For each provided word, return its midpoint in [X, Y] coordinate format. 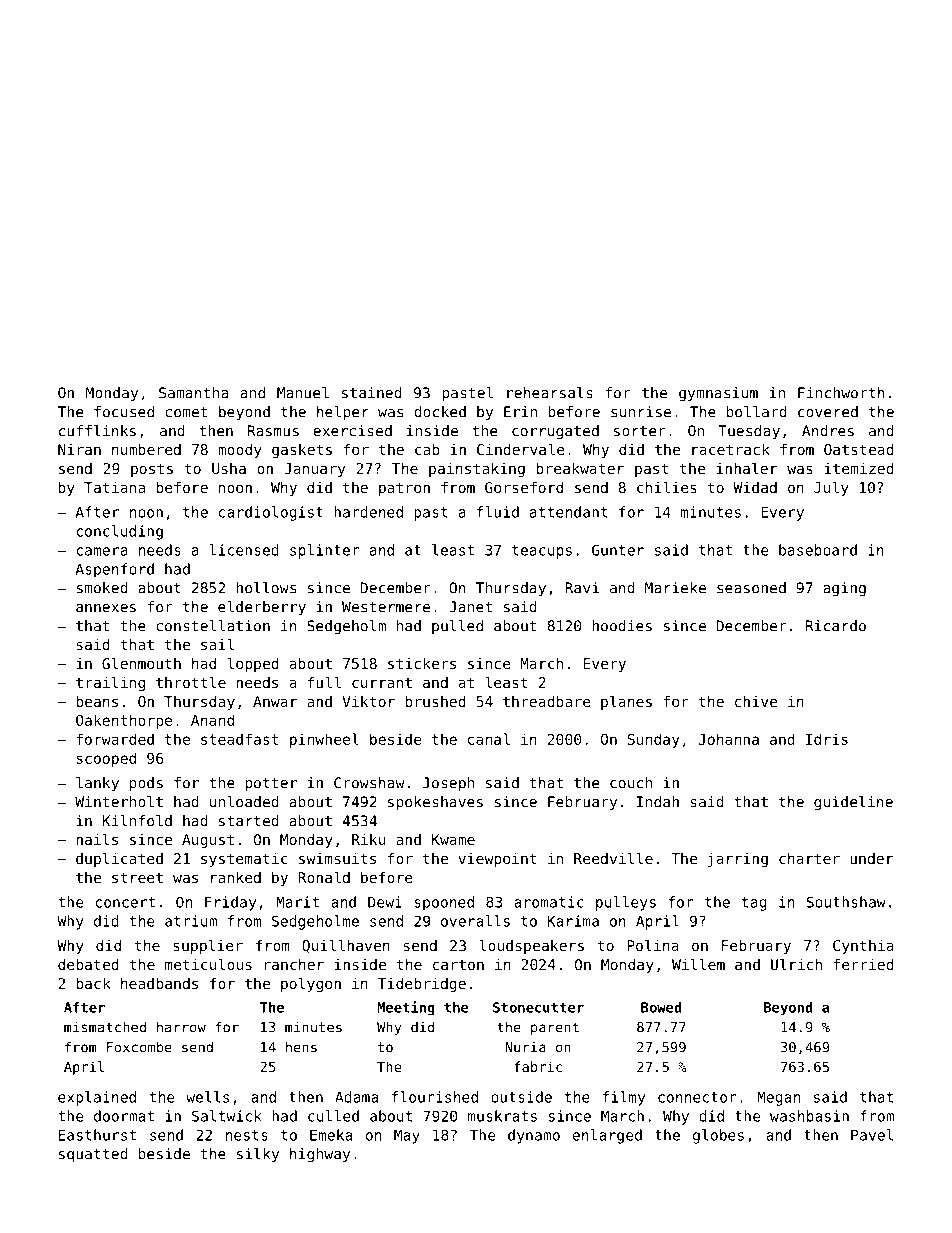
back [93, 983]
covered [828, 412]
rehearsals [550, 393]
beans [97, 701]
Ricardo [836, 626]
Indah [658, 802]
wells [207, 1097]
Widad [755, 487]
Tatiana [114, 487]
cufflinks [97, 431]
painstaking [477, 470]
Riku [369, 839]
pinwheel [324, 740]
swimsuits [337, 858]
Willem [698, 964]
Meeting [406, 1008]
